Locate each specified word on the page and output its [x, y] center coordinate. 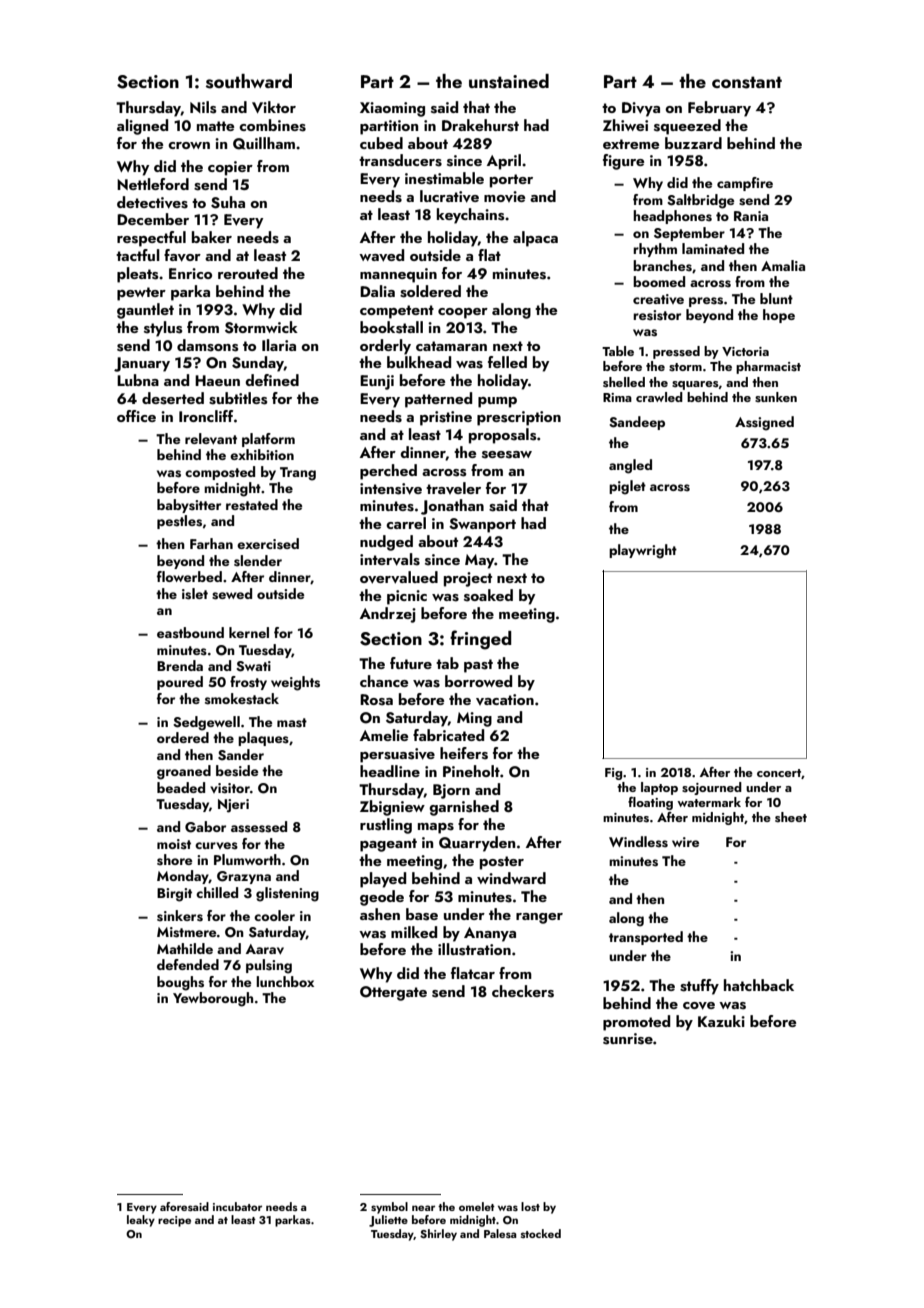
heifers [464, 753]
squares [695, 385]
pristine [446, 418]
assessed [259, 827]
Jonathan [452, 507]
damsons [207, 345]
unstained [509, 81]
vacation [505, 699]
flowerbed [189, 576]
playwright [643, 551]
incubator [237, 1206]
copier [230, 168]
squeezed [687, 127]
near [423, 1208]
